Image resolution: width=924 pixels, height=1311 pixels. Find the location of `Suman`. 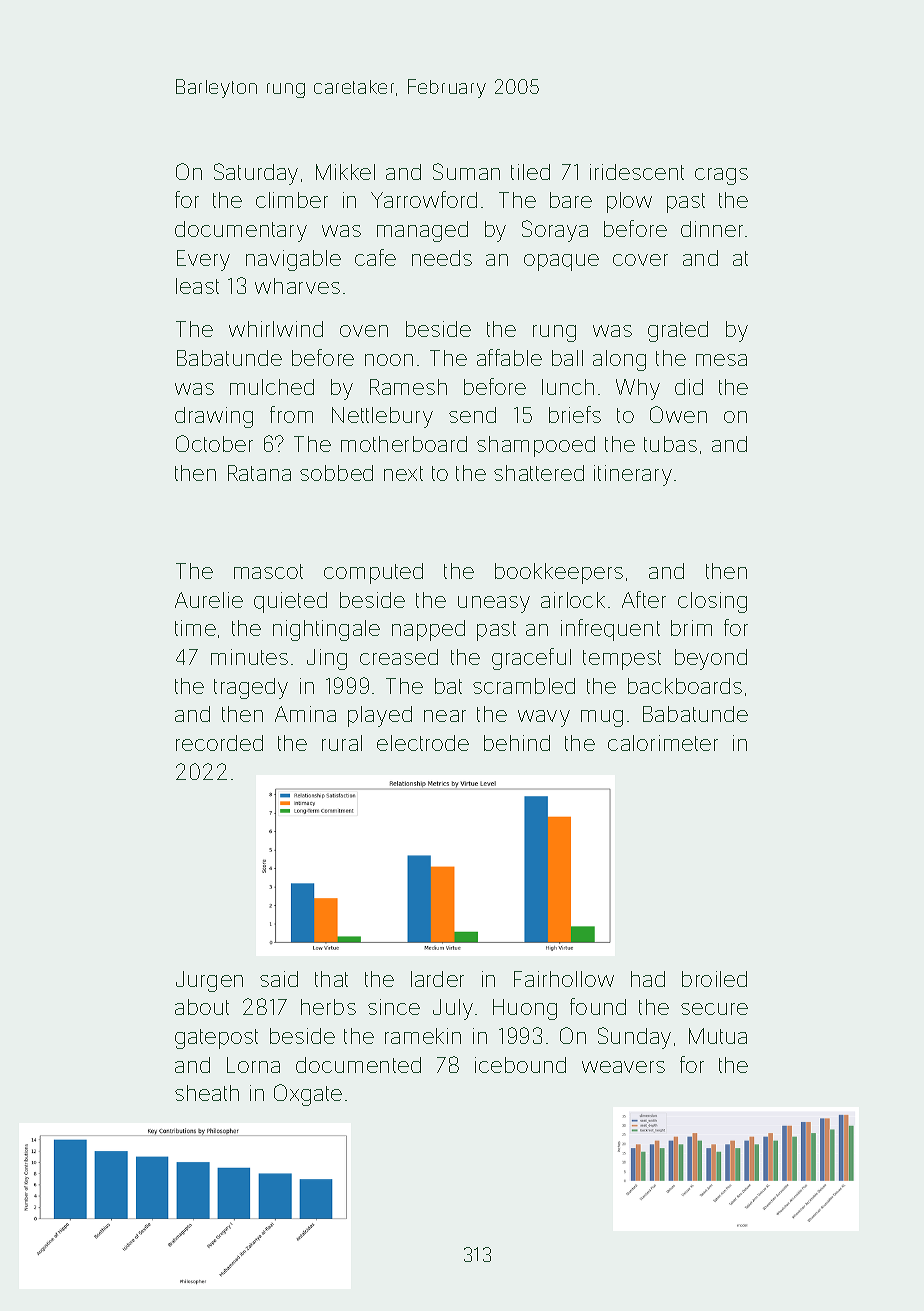

Suman is located at coordinates (466, 171).
